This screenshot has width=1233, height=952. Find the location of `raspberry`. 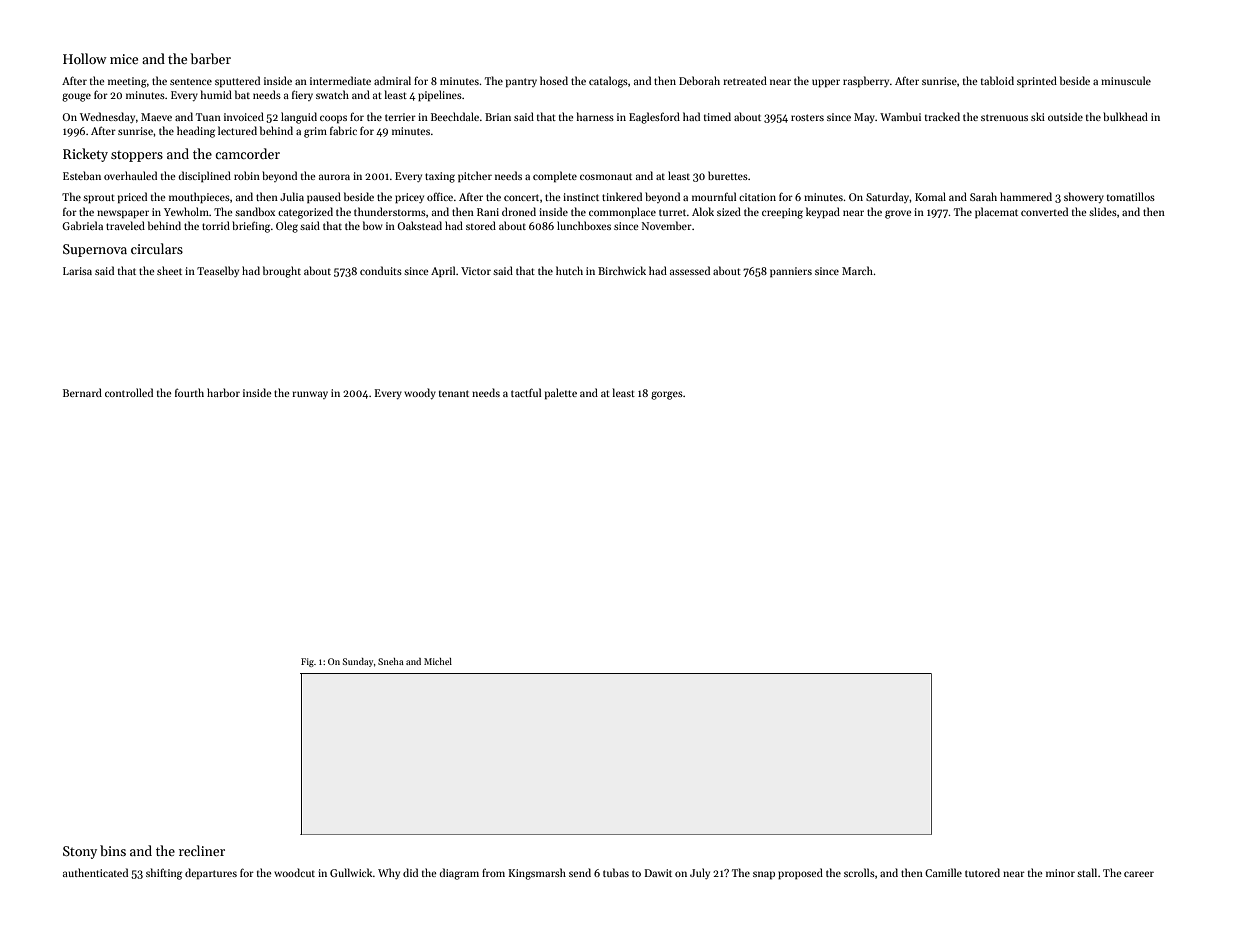

raspberry is located at coordinates (866, 81).
